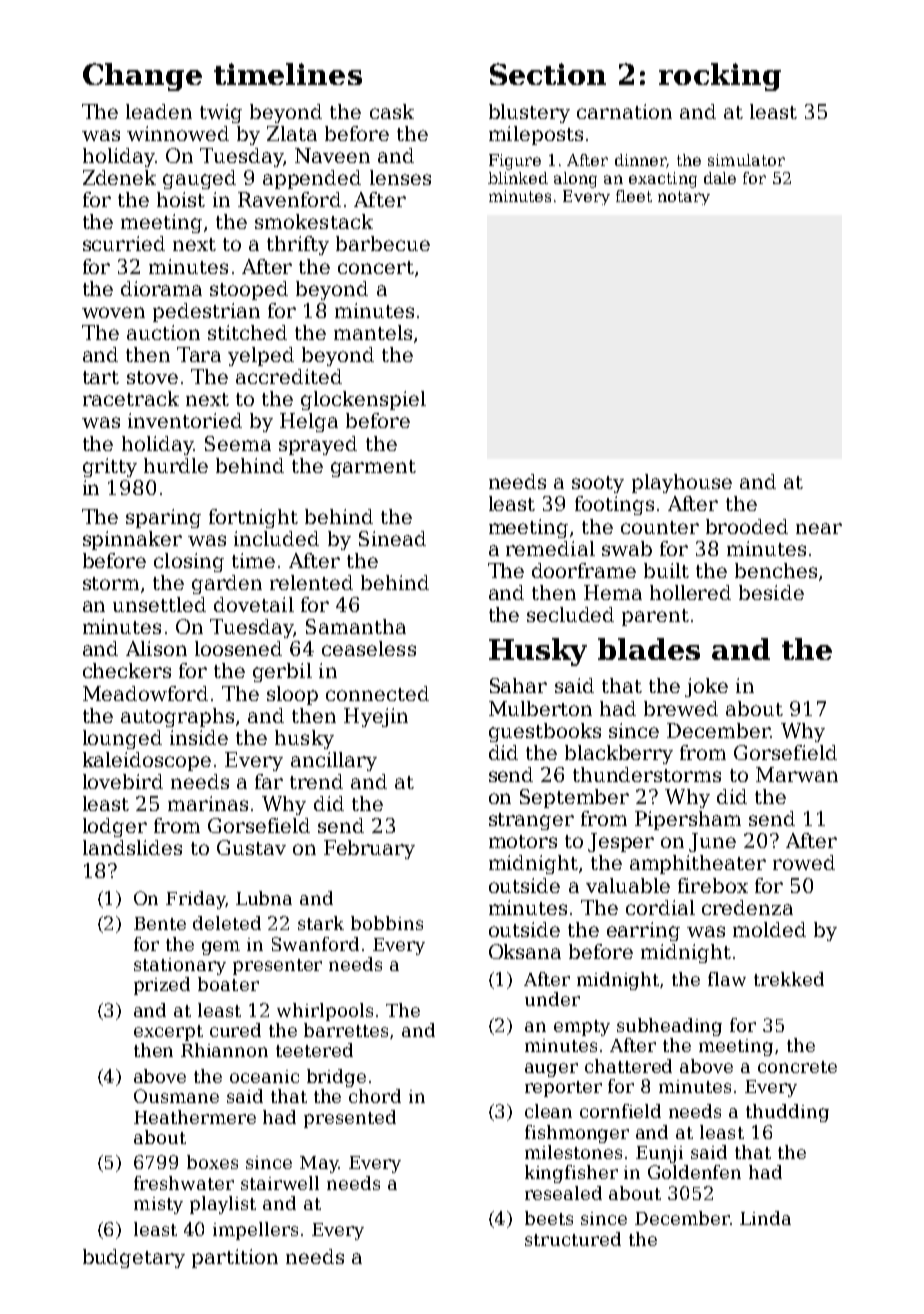  Describe the element at coordinates (377, 693) in the image. I see `connected` at that location.
